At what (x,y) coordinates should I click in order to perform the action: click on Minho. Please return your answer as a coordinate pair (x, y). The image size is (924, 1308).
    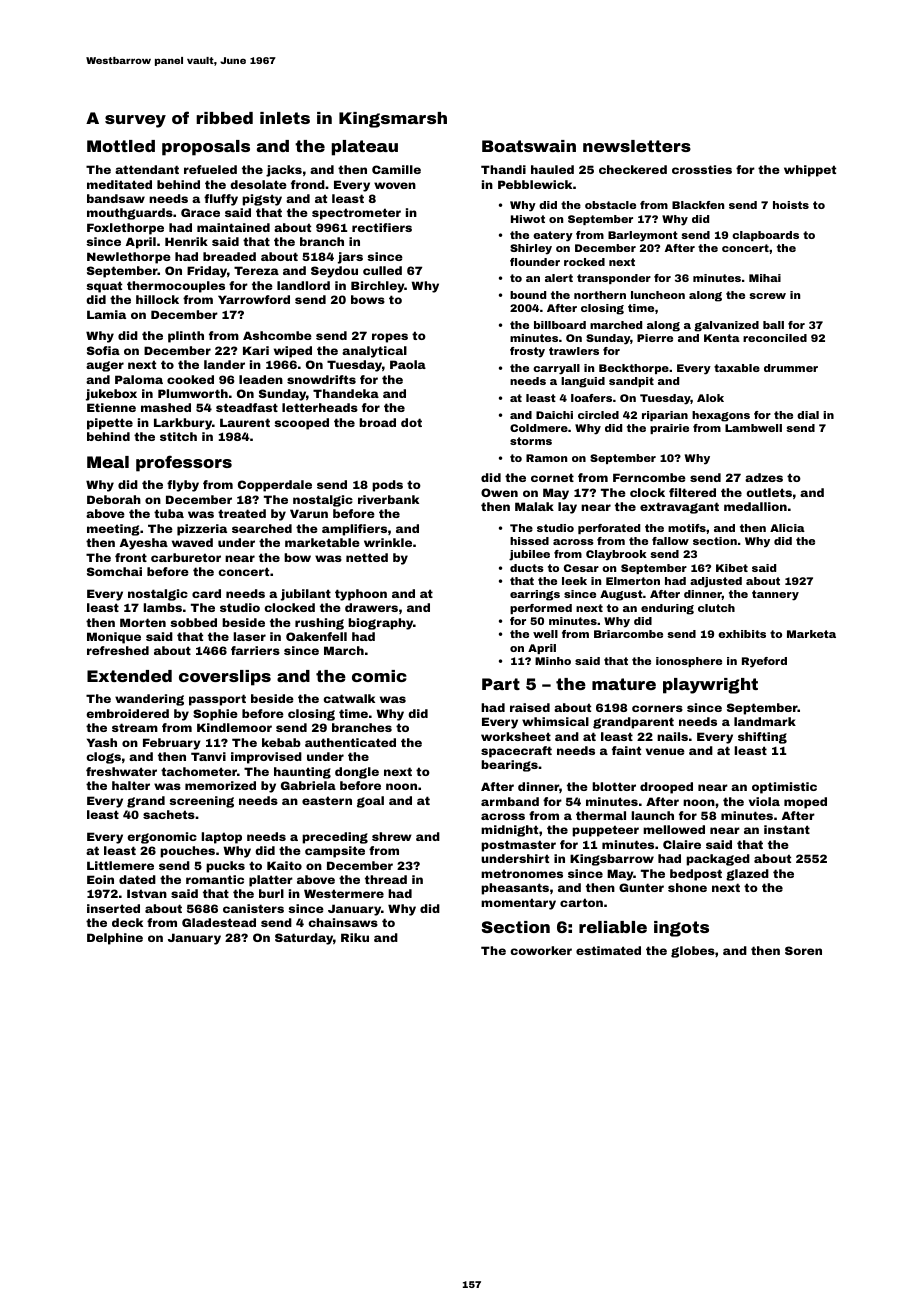
    Looking at the image, I should click on (553, 661).
